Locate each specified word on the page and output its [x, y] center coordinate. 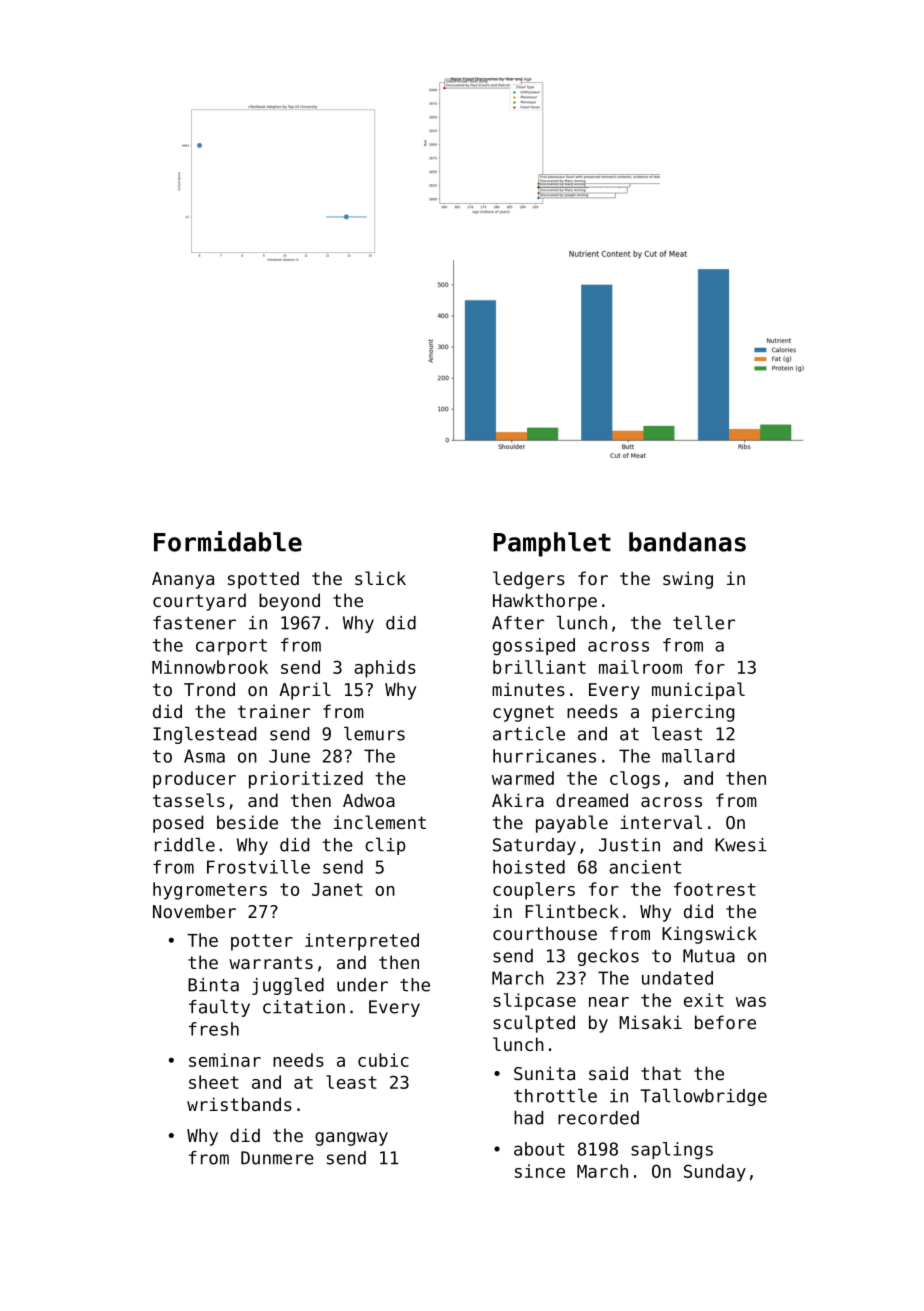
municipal [698, 691]
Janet [337, 889]
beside [247, 822]
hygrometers [210, 891]
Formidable [228, 541]
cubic [383, 1060]
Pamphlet [552, 544]
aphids [385, 669]
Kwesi [741, 845]
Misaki [650, 1022]
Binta [213, 985]
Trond [209, 689]
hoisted [529, 867]
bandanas [687, 542]
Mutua [709, 956]
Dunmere [277, 1158]
